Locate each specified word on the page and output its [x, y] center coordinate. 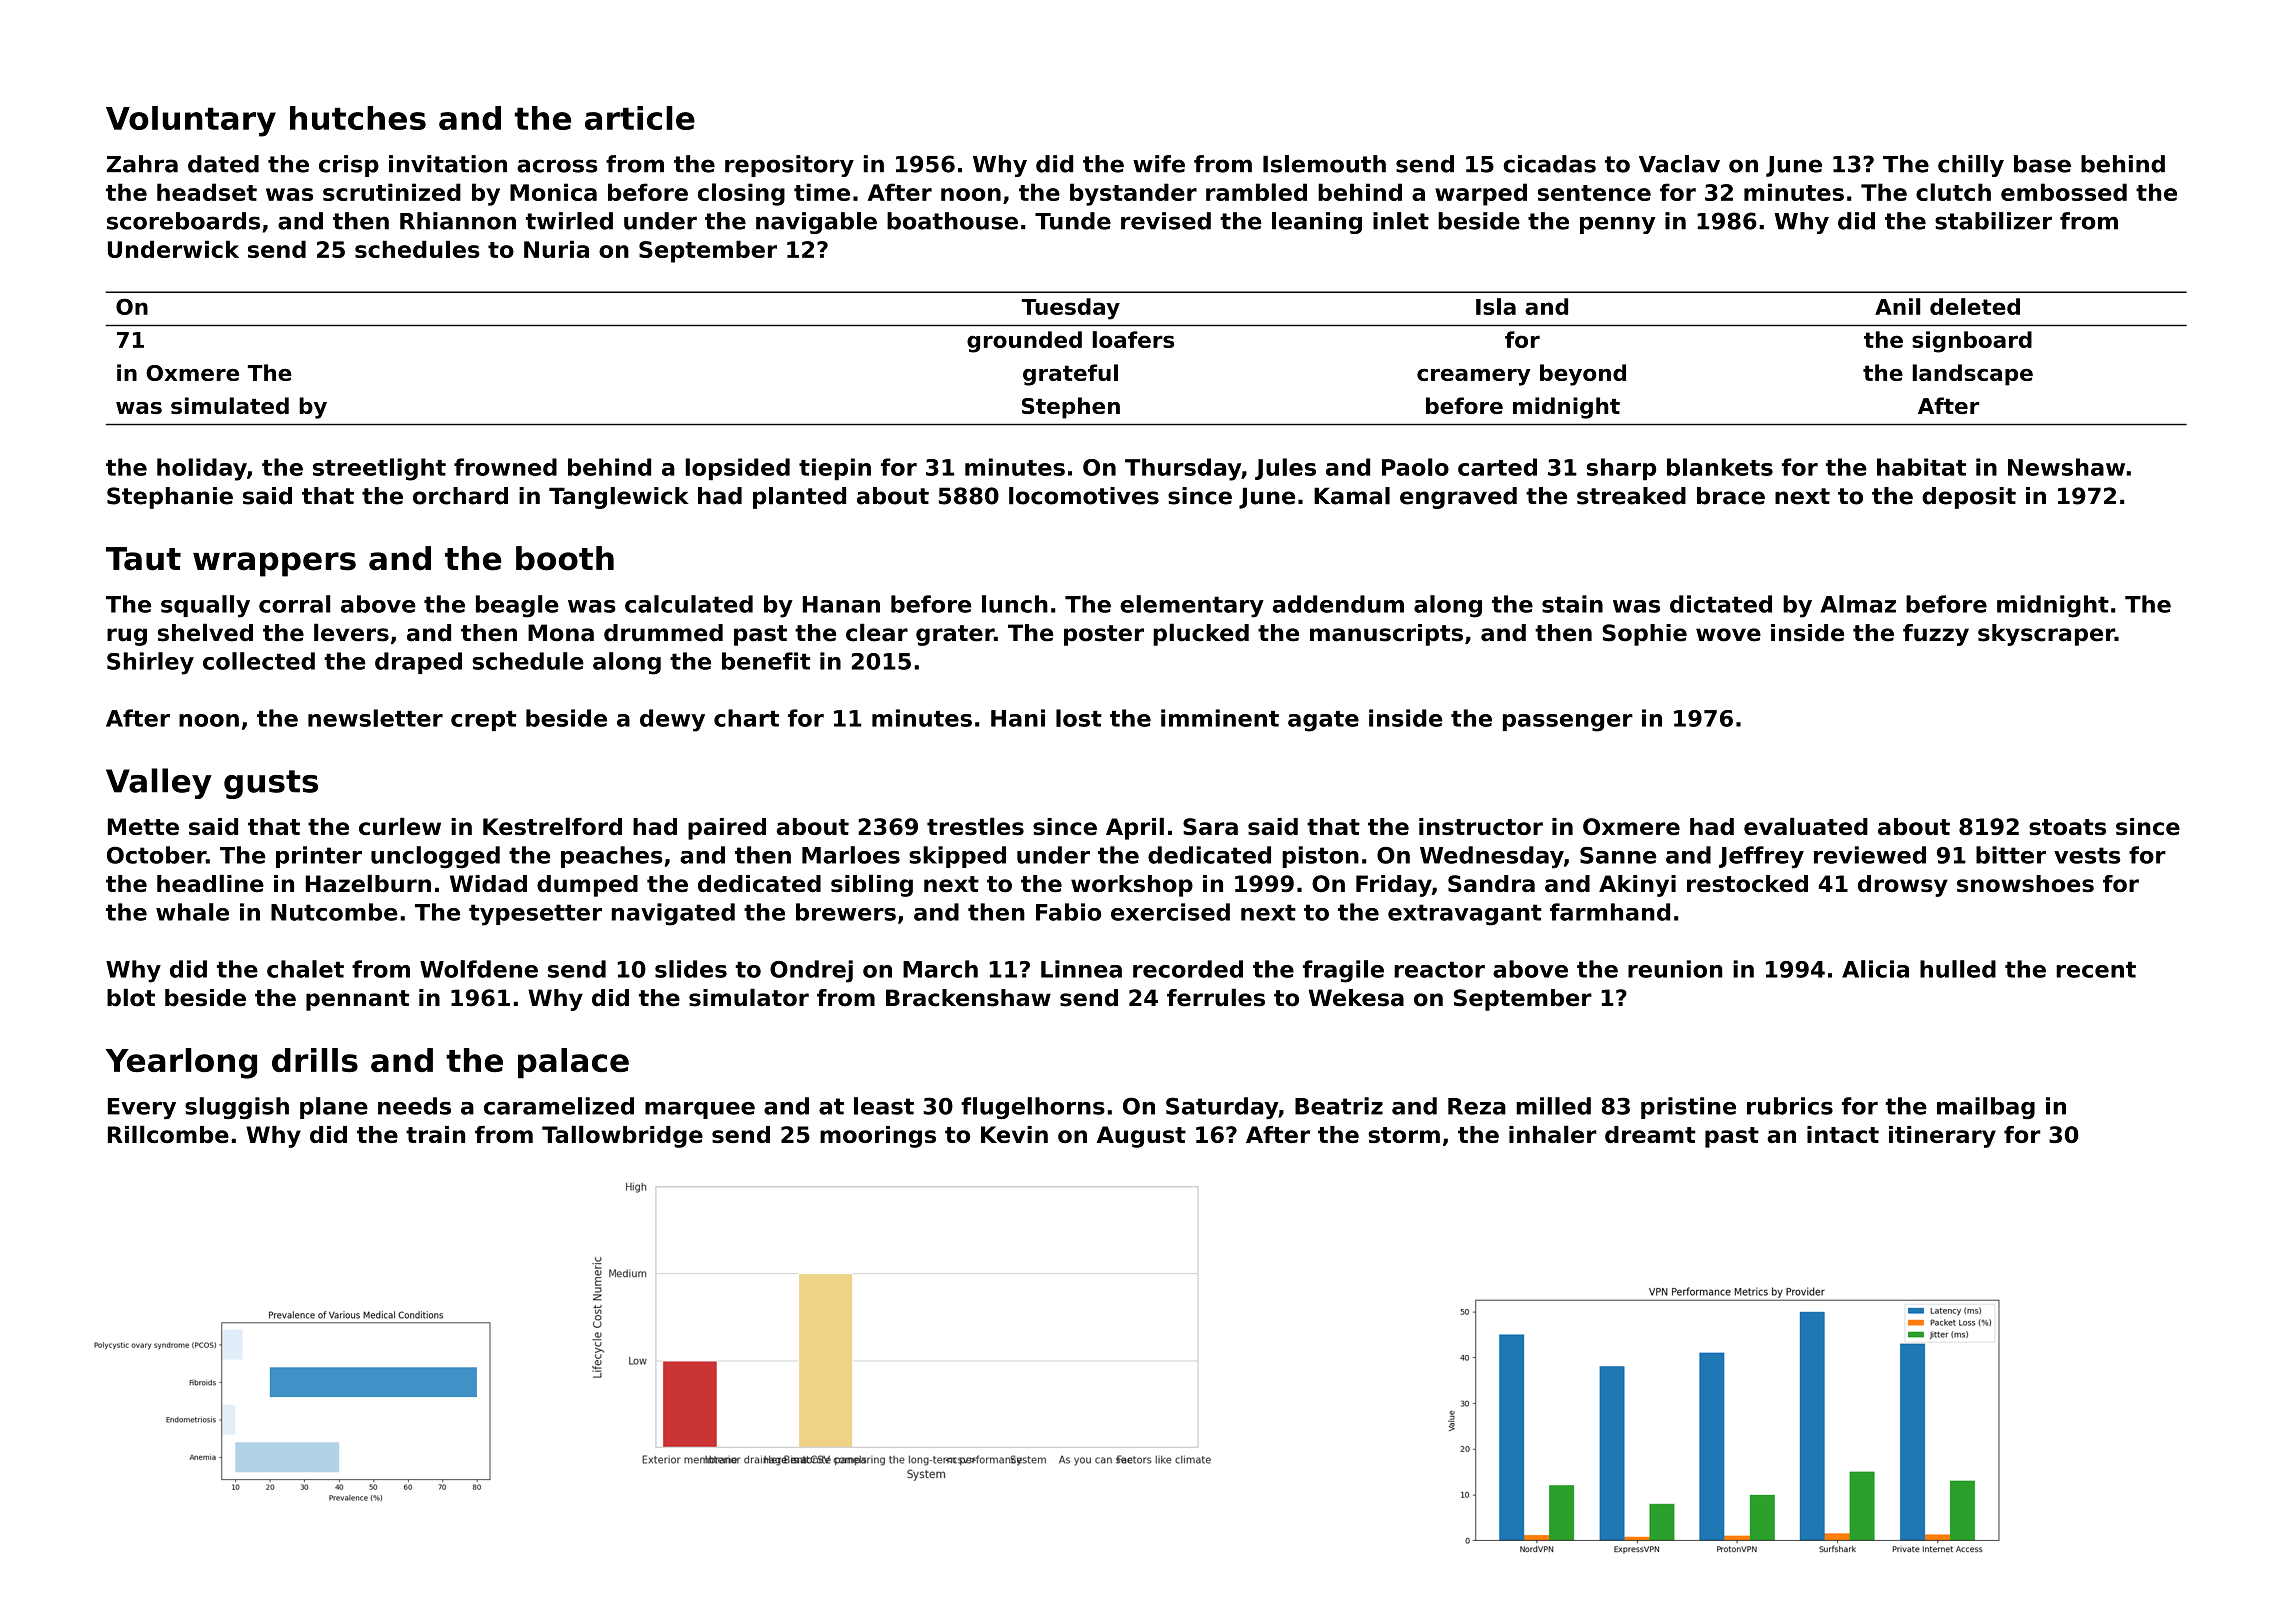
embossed [2064, 192]
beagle [517, 606]
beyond [1583, 375]
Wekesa [1356, 998]
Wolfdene [479, 969]
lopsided [737, 469]
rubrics [1790, 1106]
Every [142, 1108]
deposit [1969, 498]
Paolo [1415, 467]
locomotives [1084, 496]
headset [207, 192]
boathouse [952, 221]
